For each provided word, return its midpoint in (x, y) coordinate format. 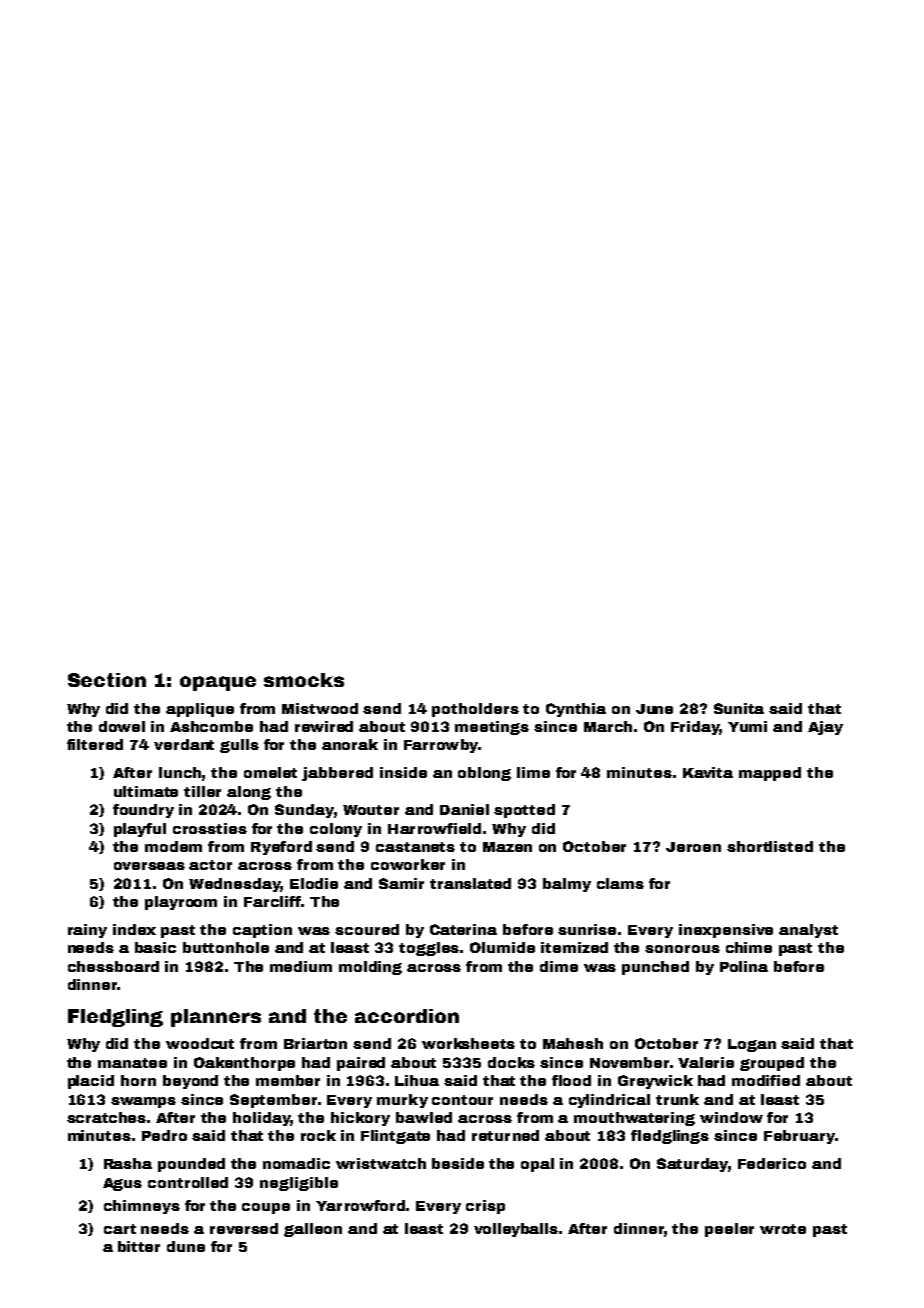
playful (140, 830)
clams (620, 883)
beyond (190, 1082)
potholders (475, 710)
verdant (184, 744)
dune (186, 1246)
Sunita (739, 708)
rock (318, 1135)
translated (470, 883)
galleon (313, 1230)
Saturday (692, 1165)
